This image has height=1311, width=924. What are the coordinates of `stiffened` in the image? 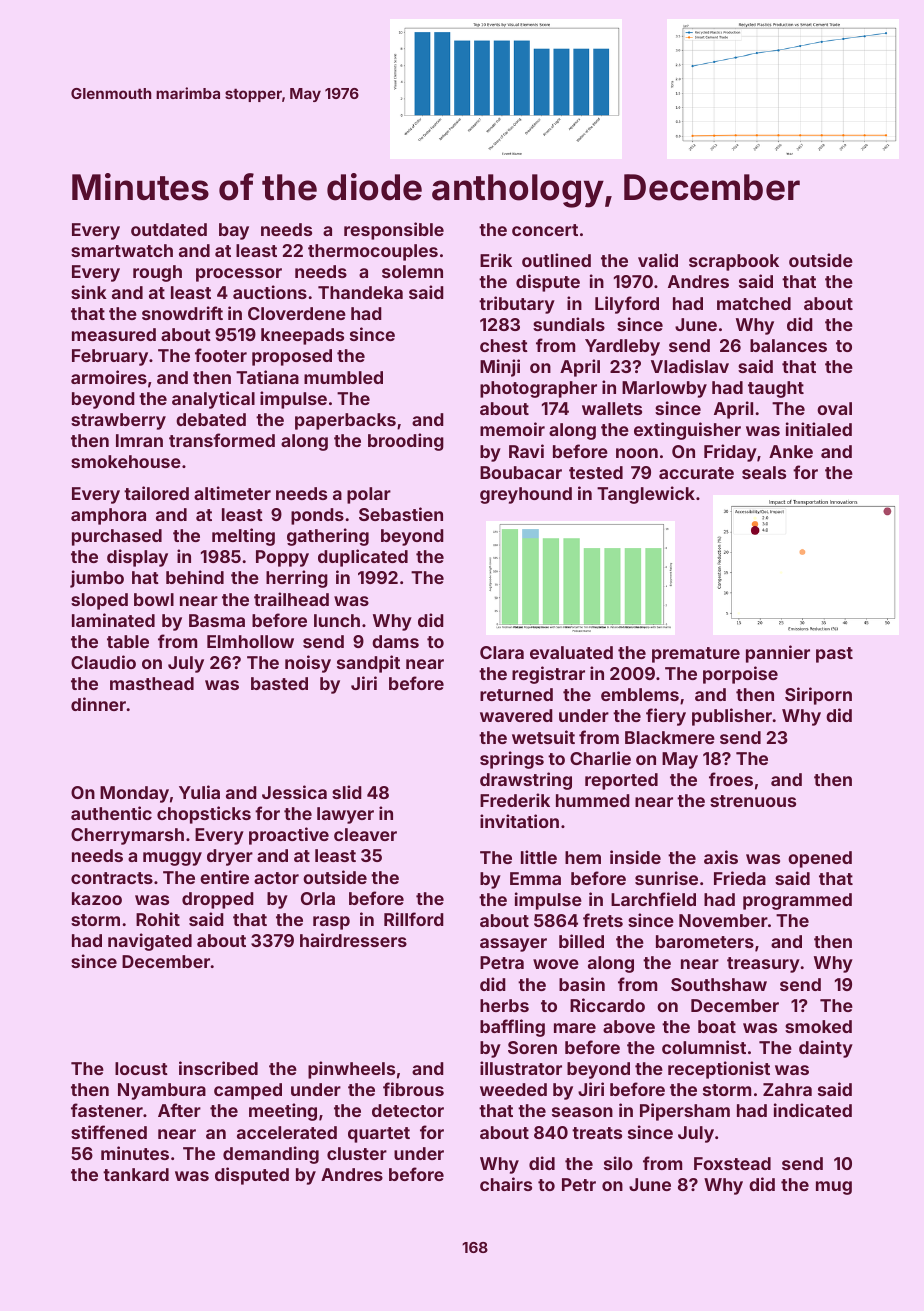 It's located at (109, 1132).
